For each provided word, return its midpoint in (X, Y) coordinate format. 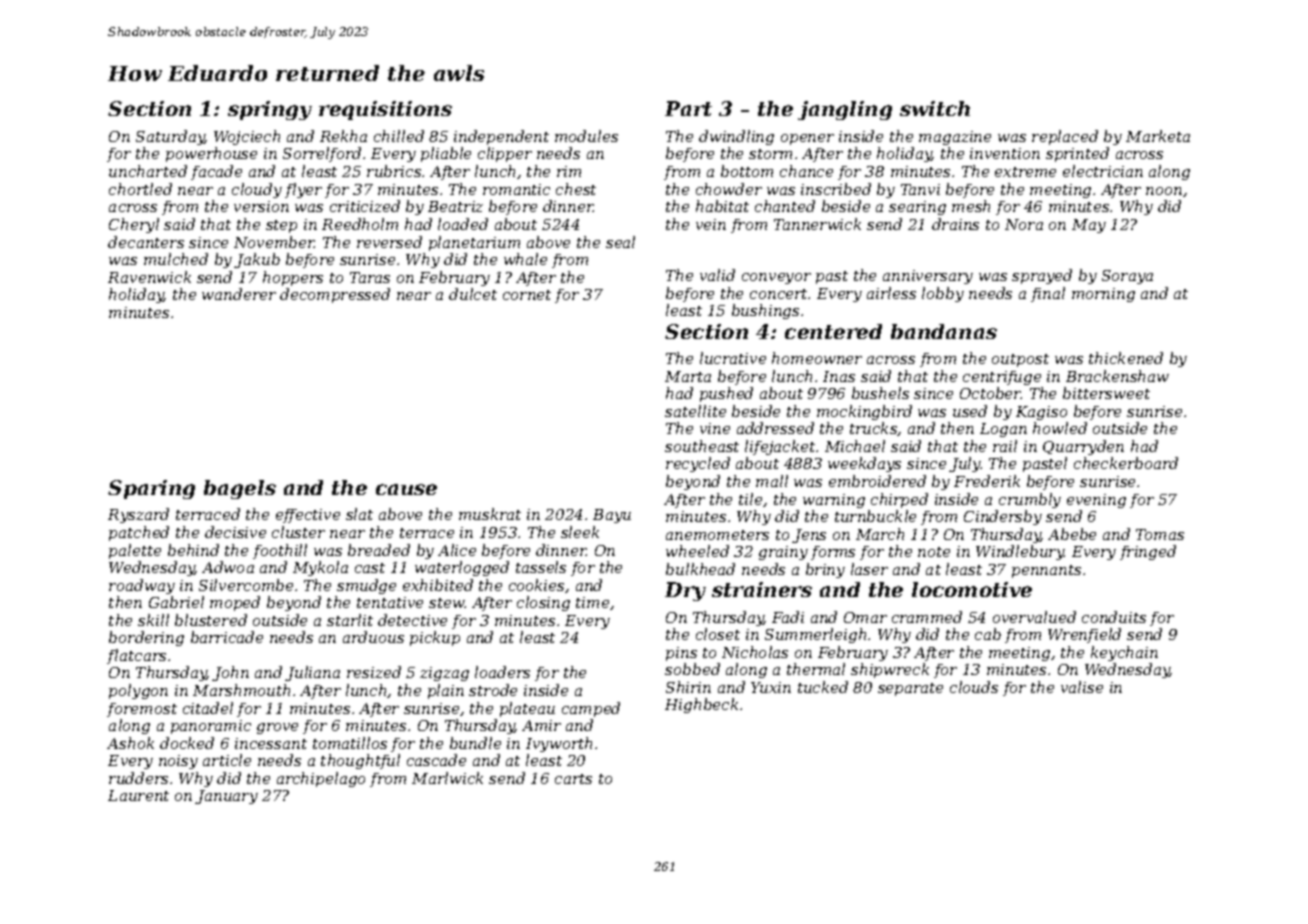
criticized (365, 206)
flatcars (136, 656)
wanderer (239, 294)
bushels (880, 393)
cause (406, 489)
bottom (747, 171)
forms (833, 553)
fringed (1148, 552)
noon (1164, 191)
